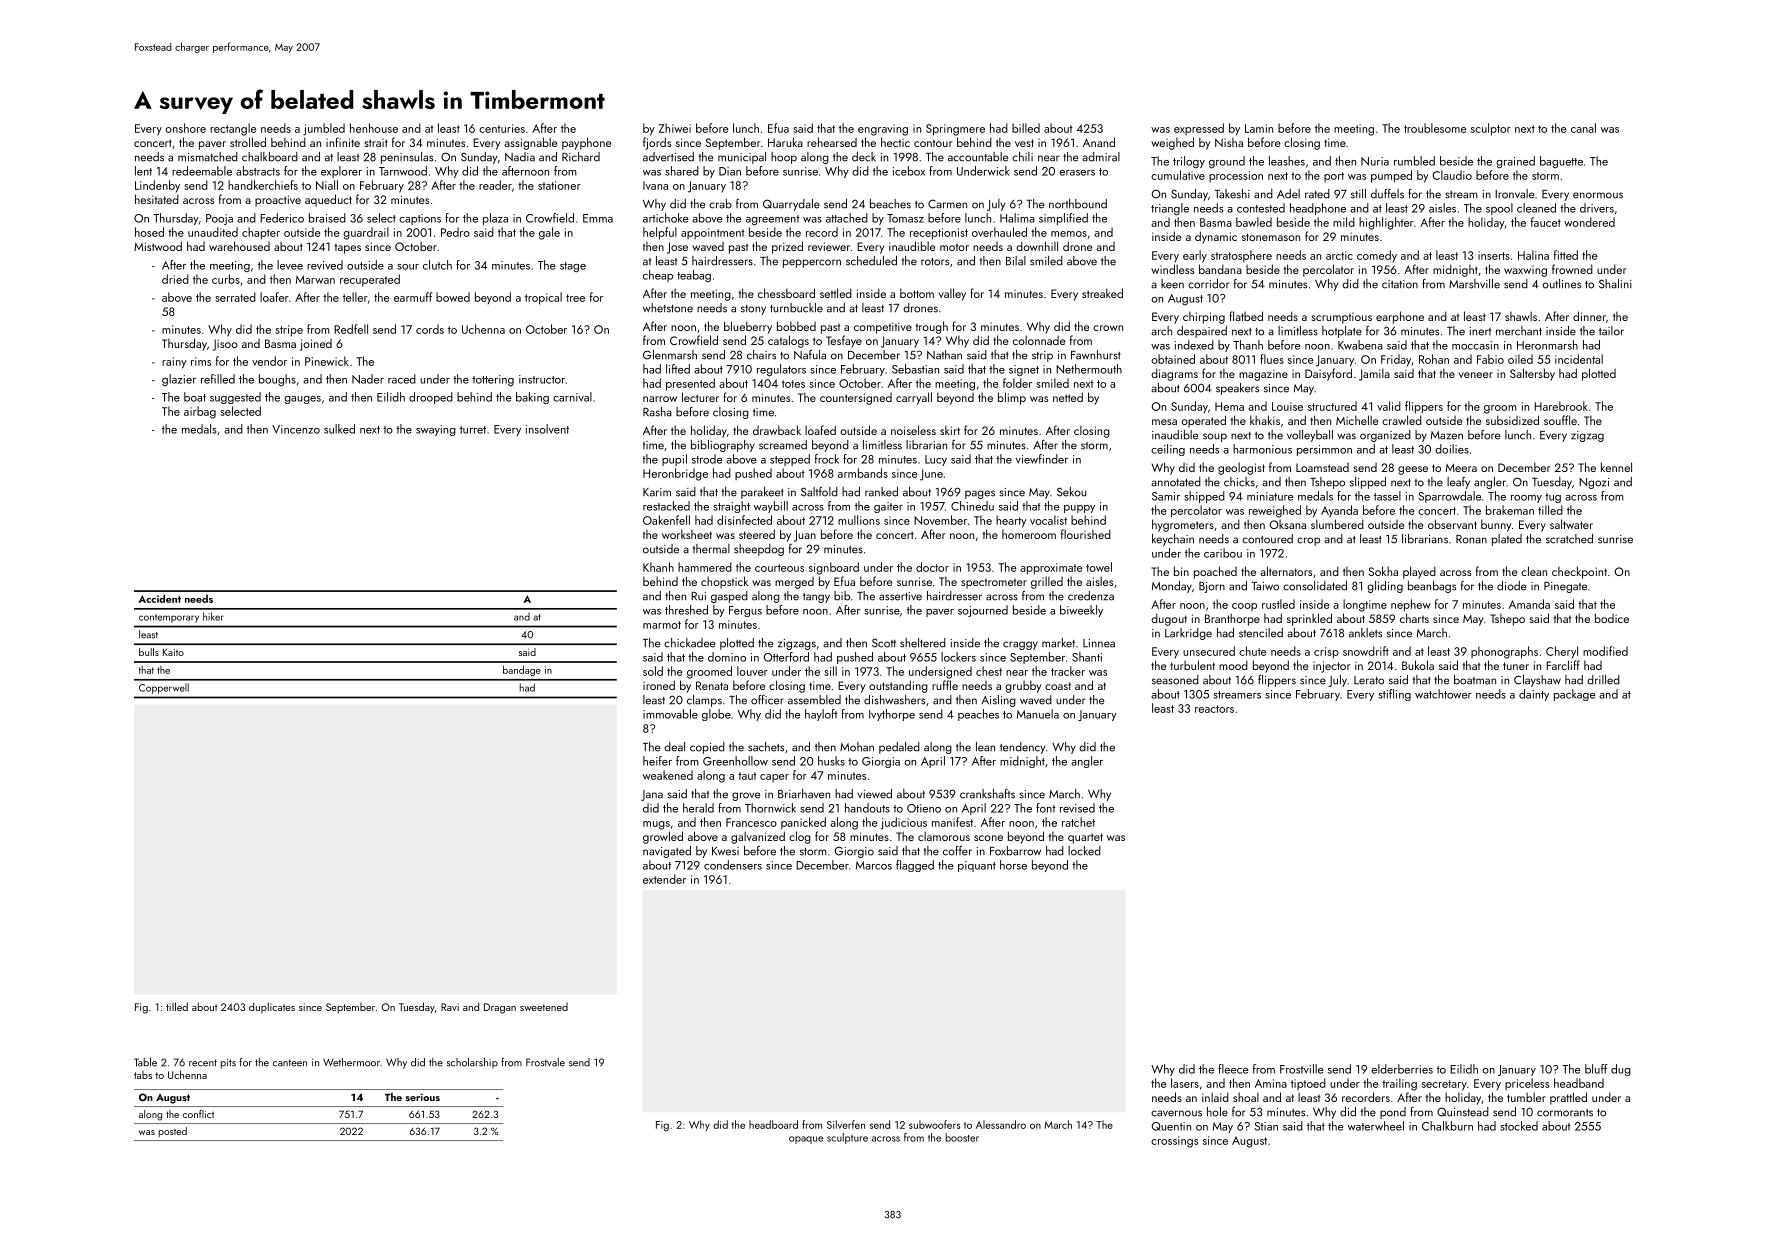  What do you see at coordinates (1583, 128) in the document?
I see `canal` at bounding box center [1583, 128].
